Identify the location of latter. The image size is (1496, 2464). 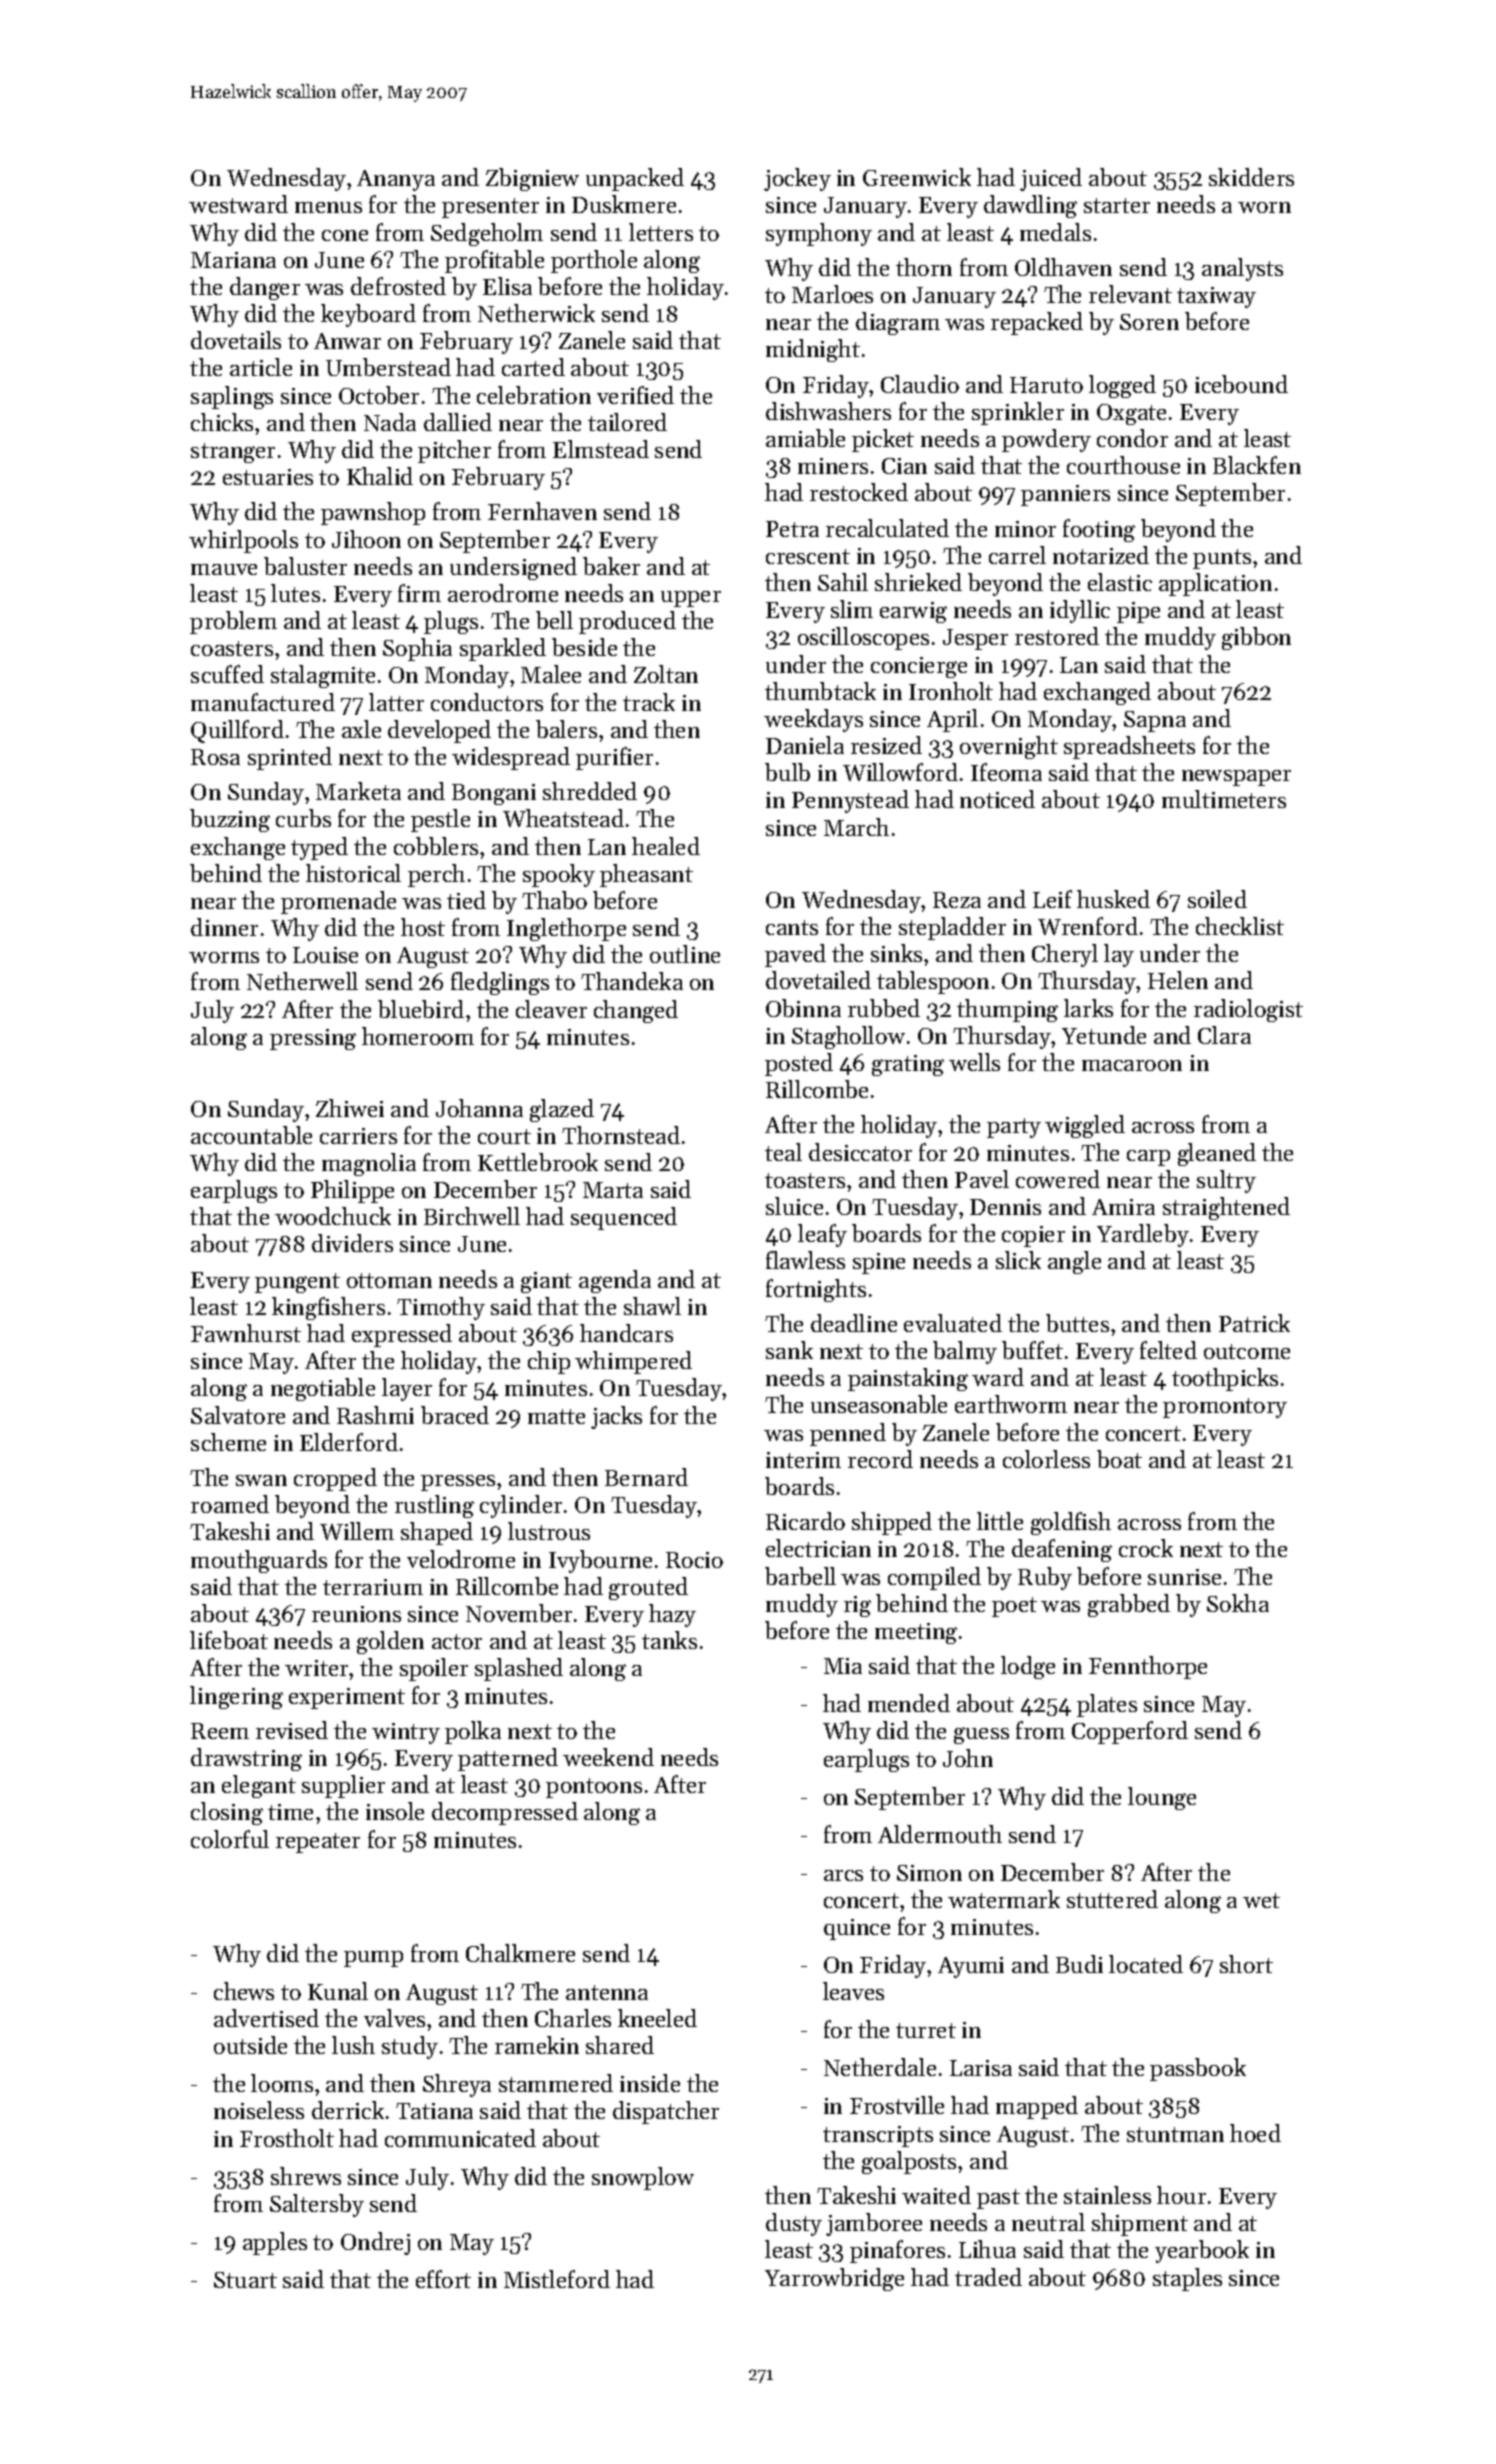
(396, 702).
